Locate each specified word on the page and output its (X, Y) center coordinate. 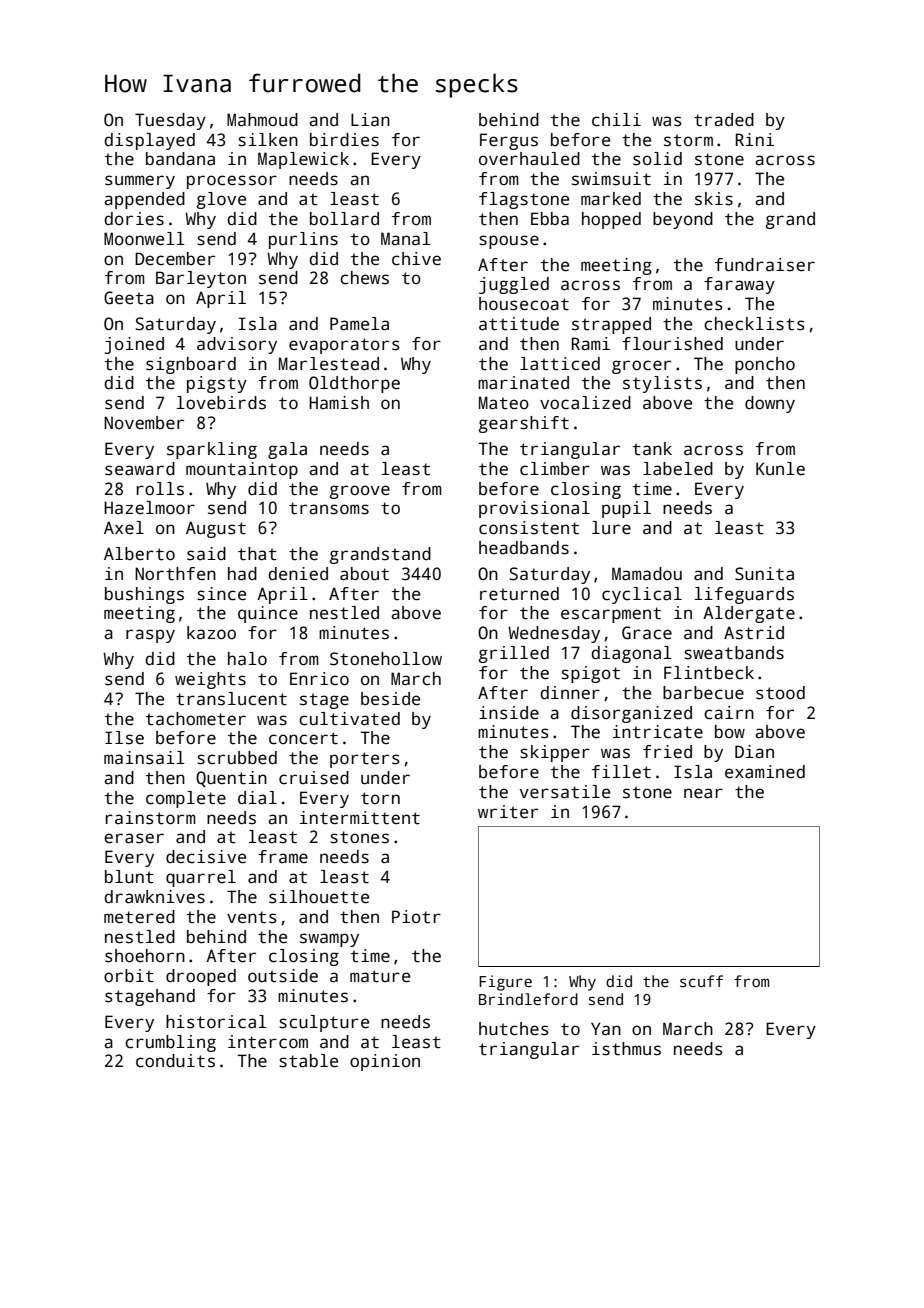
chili (616, 120)
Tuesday (170, 121)
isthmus (626, 1049)
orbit (129, 976)
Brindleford (528, 999)
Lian (370, 120)
